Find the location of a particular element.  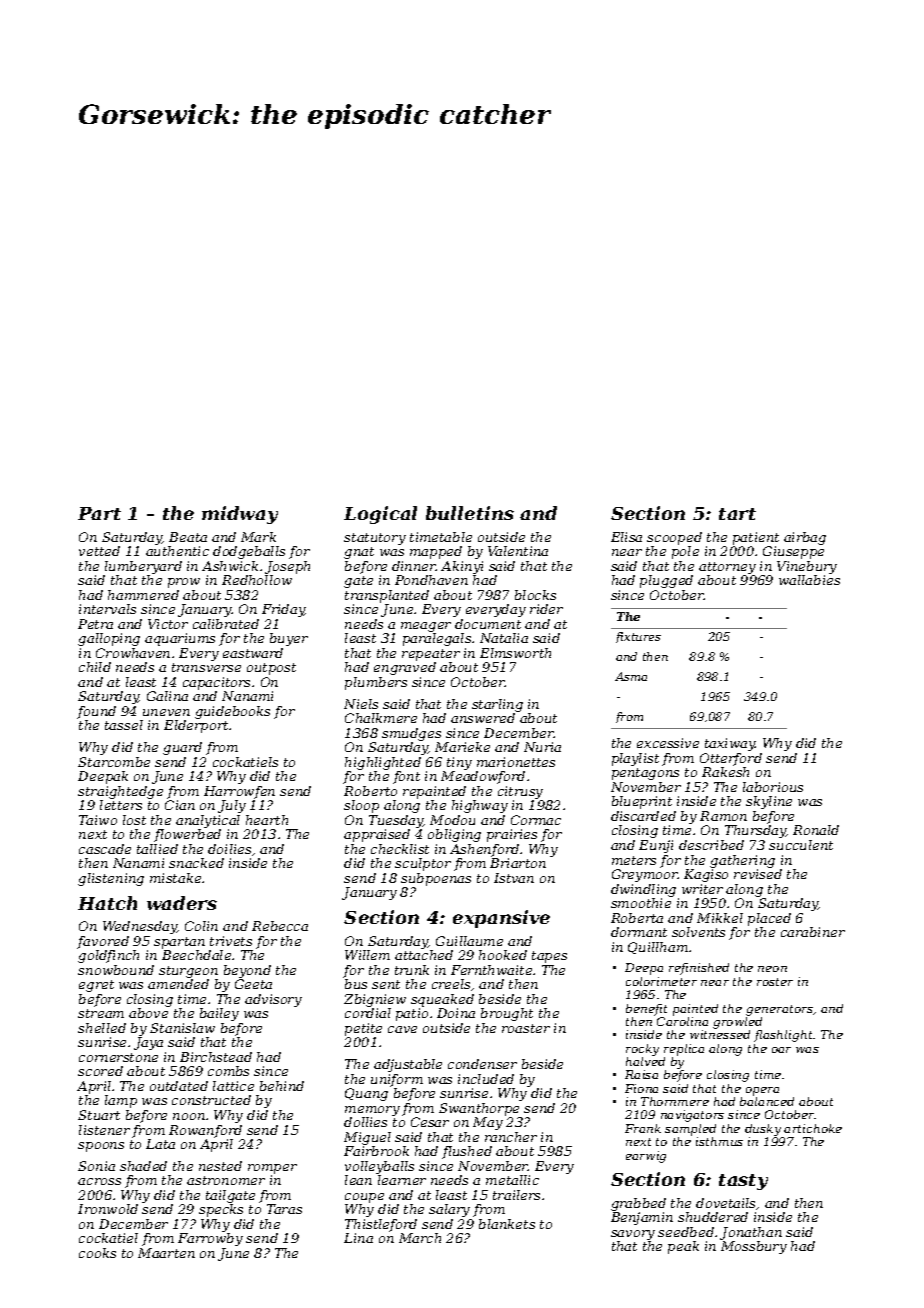

Swanthorpe is located at coordinates (479, 1109).
